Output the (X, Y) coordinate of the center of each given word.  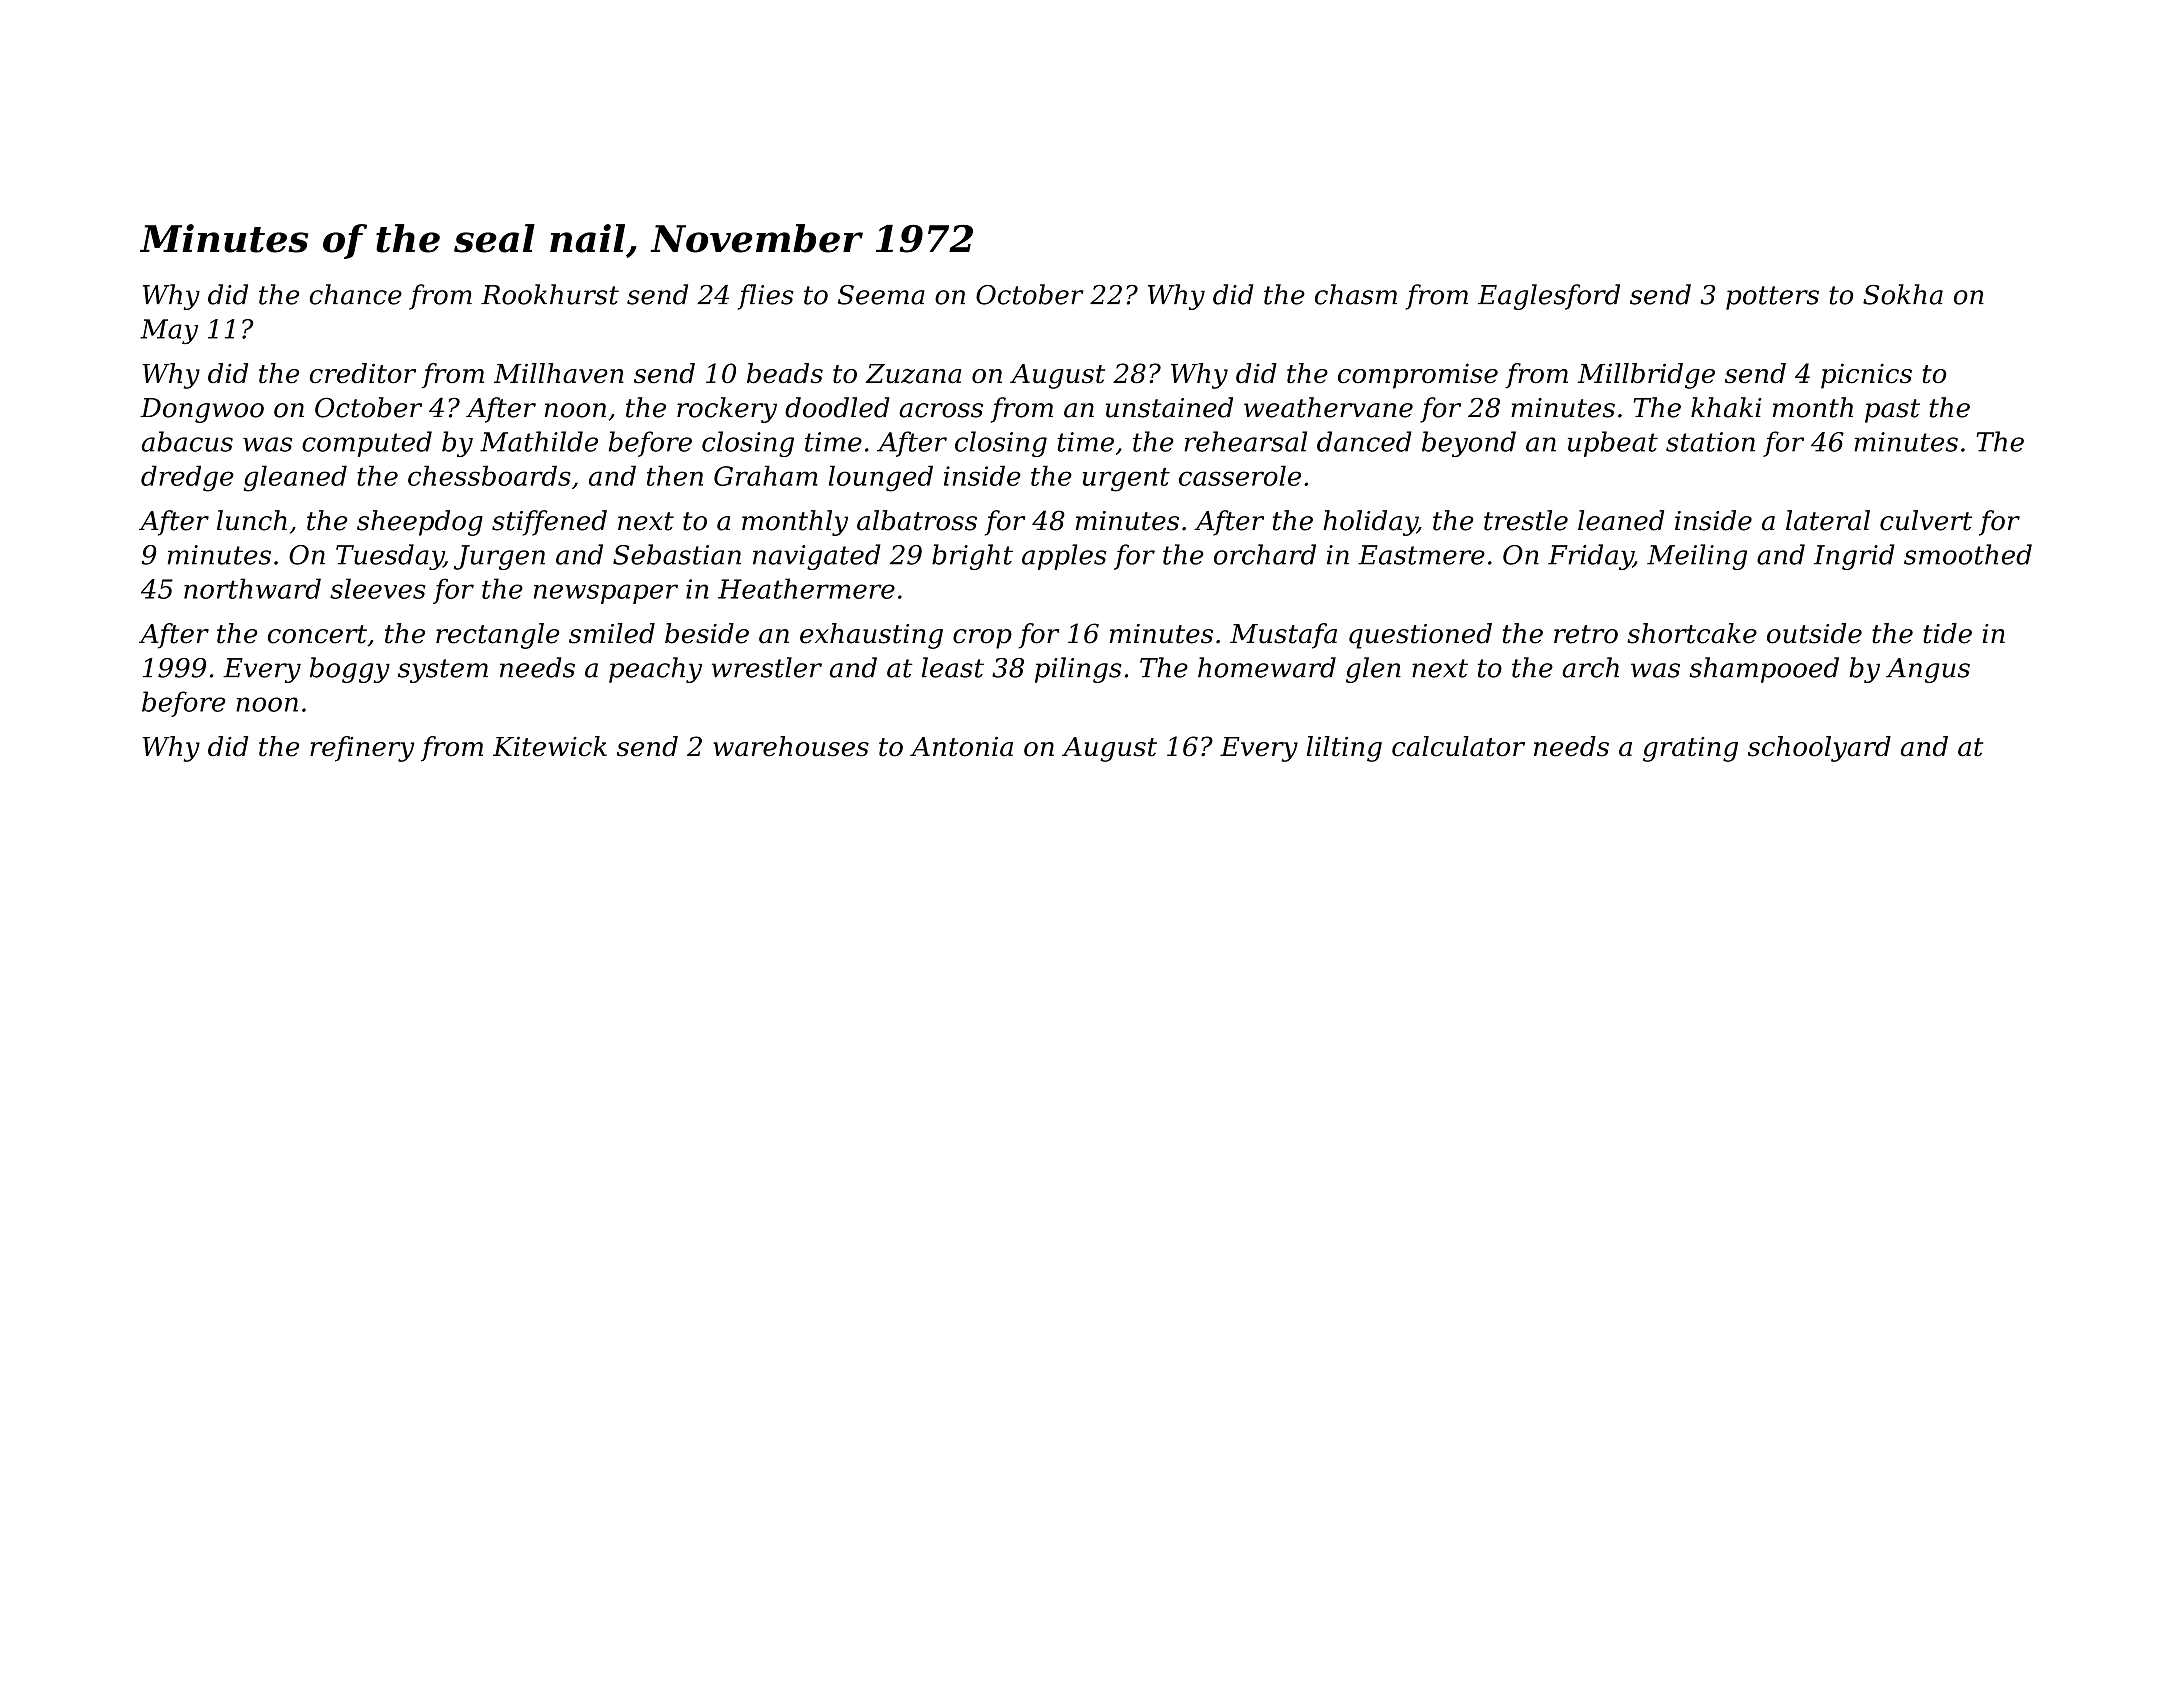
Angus (1928, 670)
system (443, 671)
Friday (1590, 557)
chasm (1356, 294)
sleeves (378, 588)
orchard (1265, 554)
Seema (881, 295)
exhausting (871, 636)
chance (356, 294)
